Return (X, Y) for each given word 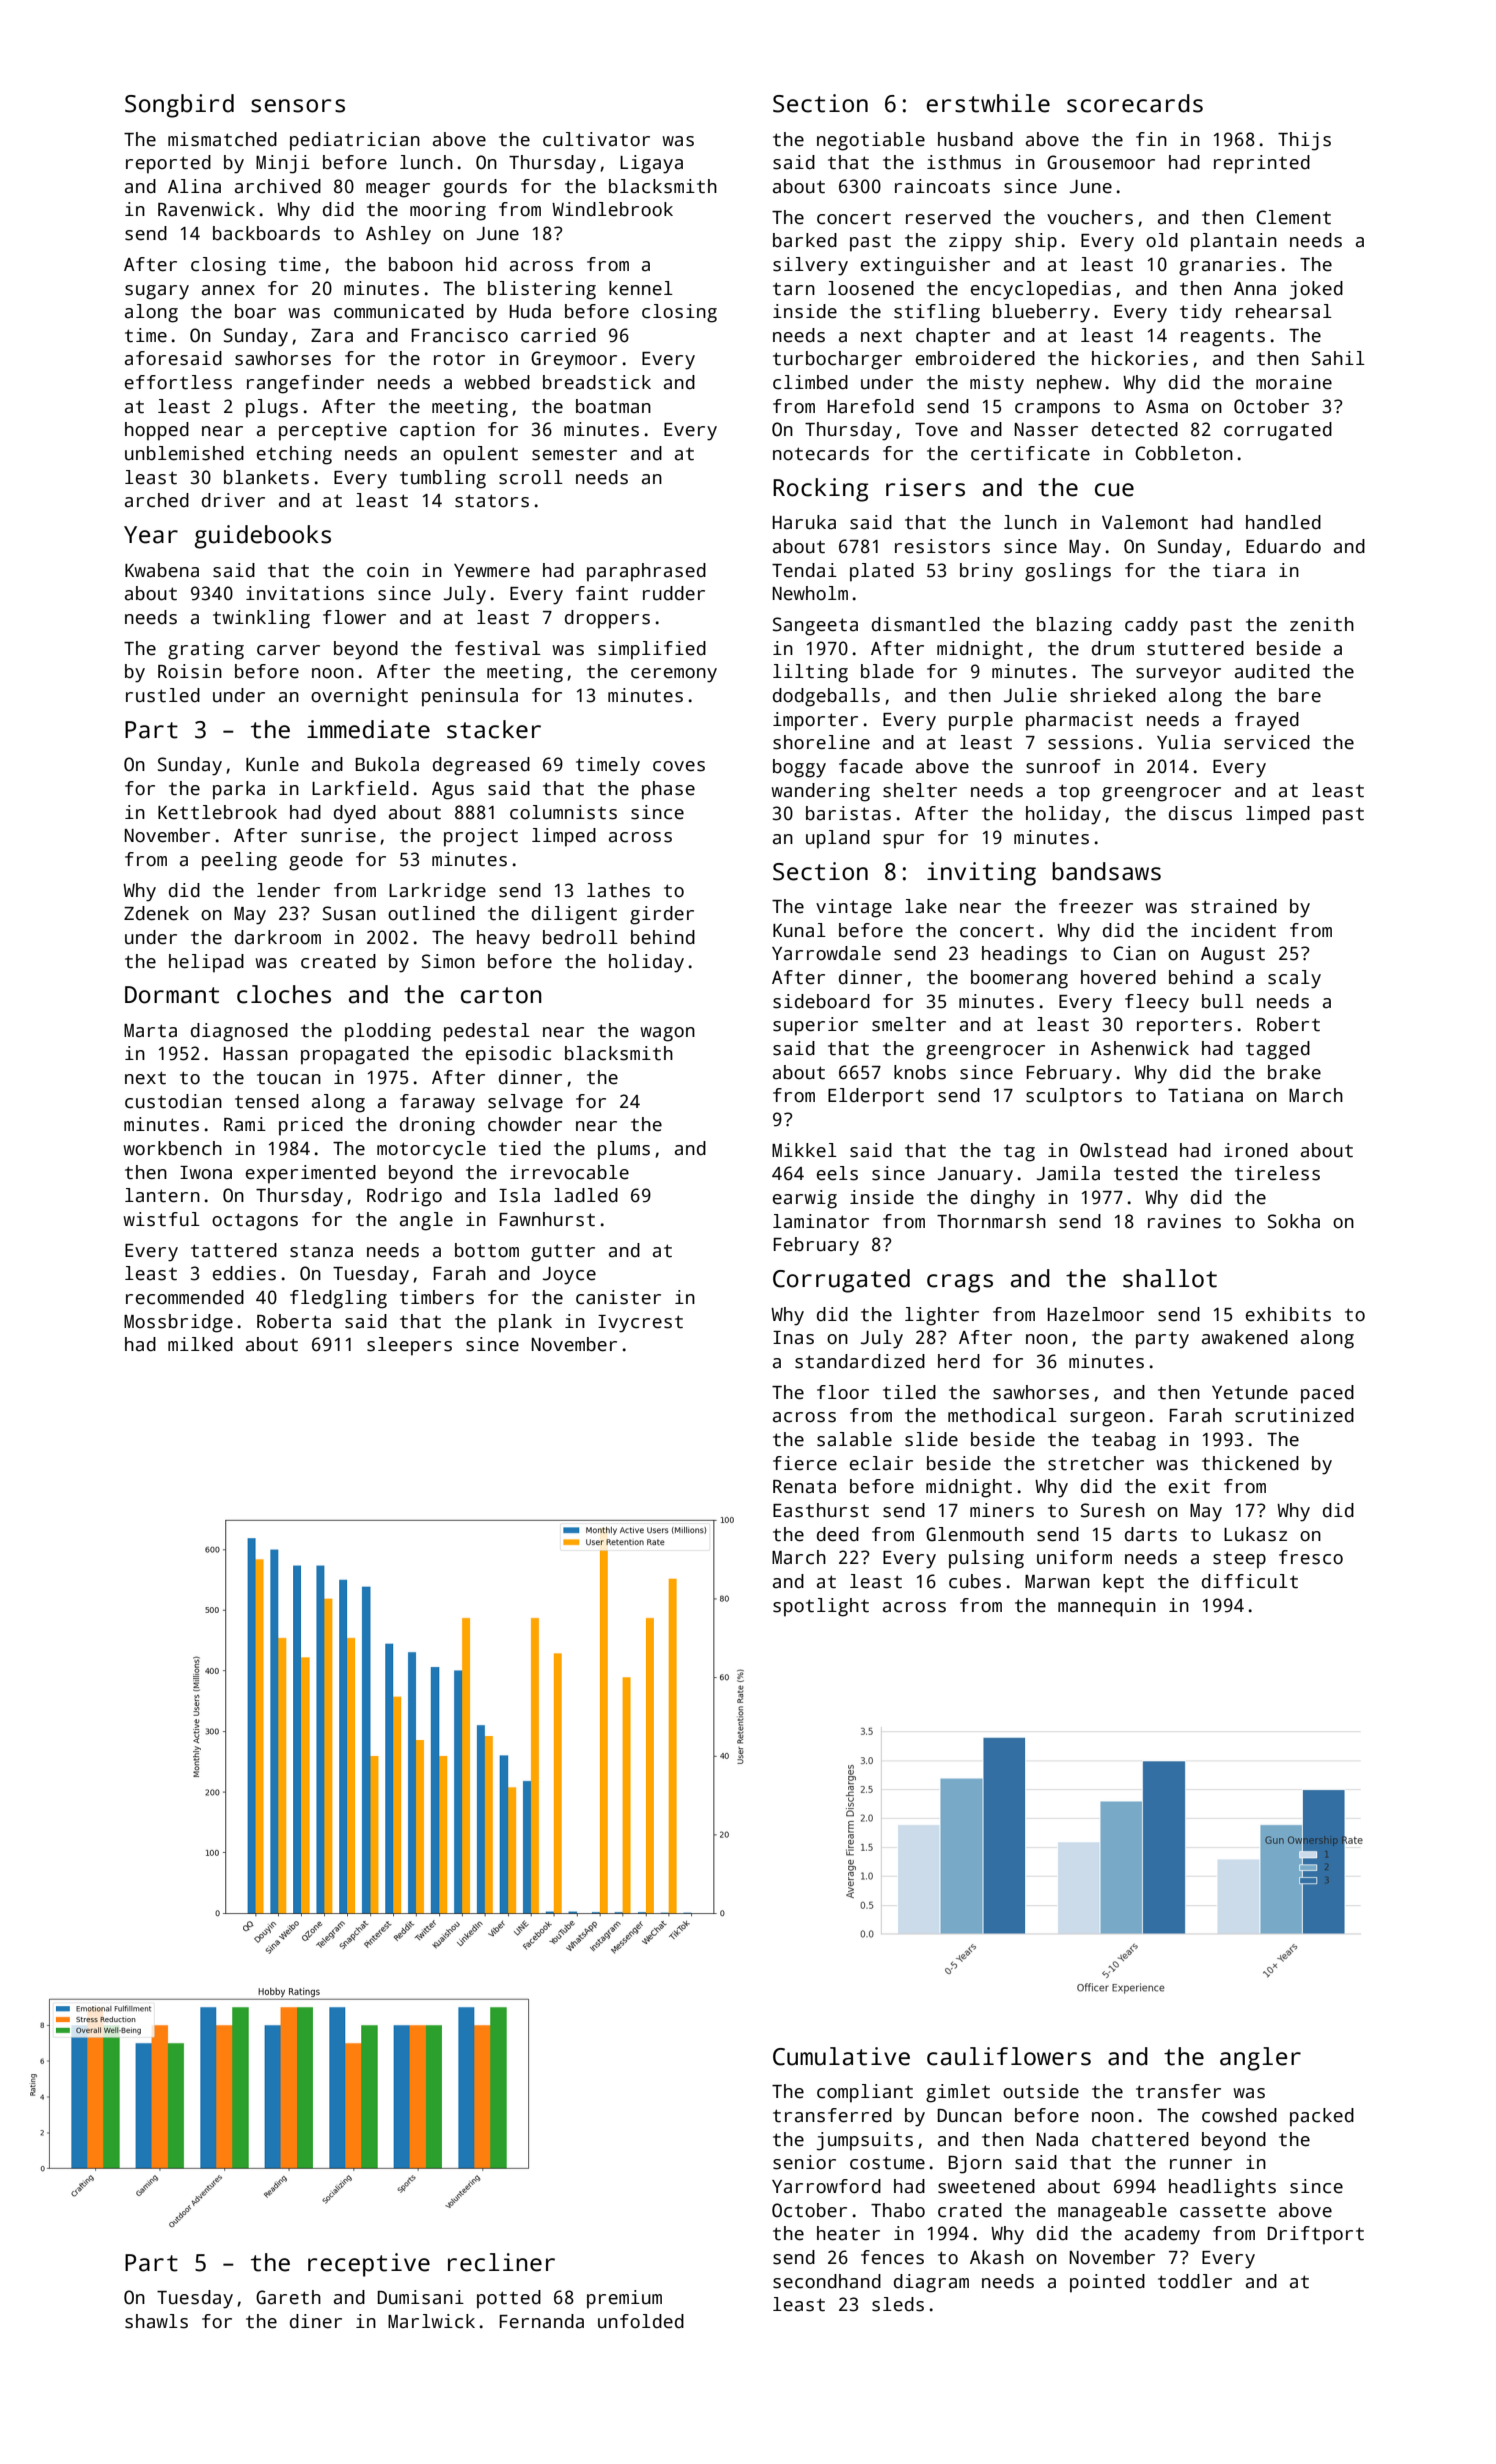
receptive (369, 2265)
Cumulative (841, 2056)
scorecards (1135, 103)
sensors (298, 106)
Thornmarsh (991, 1221)
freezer (1096, 906)
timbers (437, 1297)
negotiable (871, 141)
